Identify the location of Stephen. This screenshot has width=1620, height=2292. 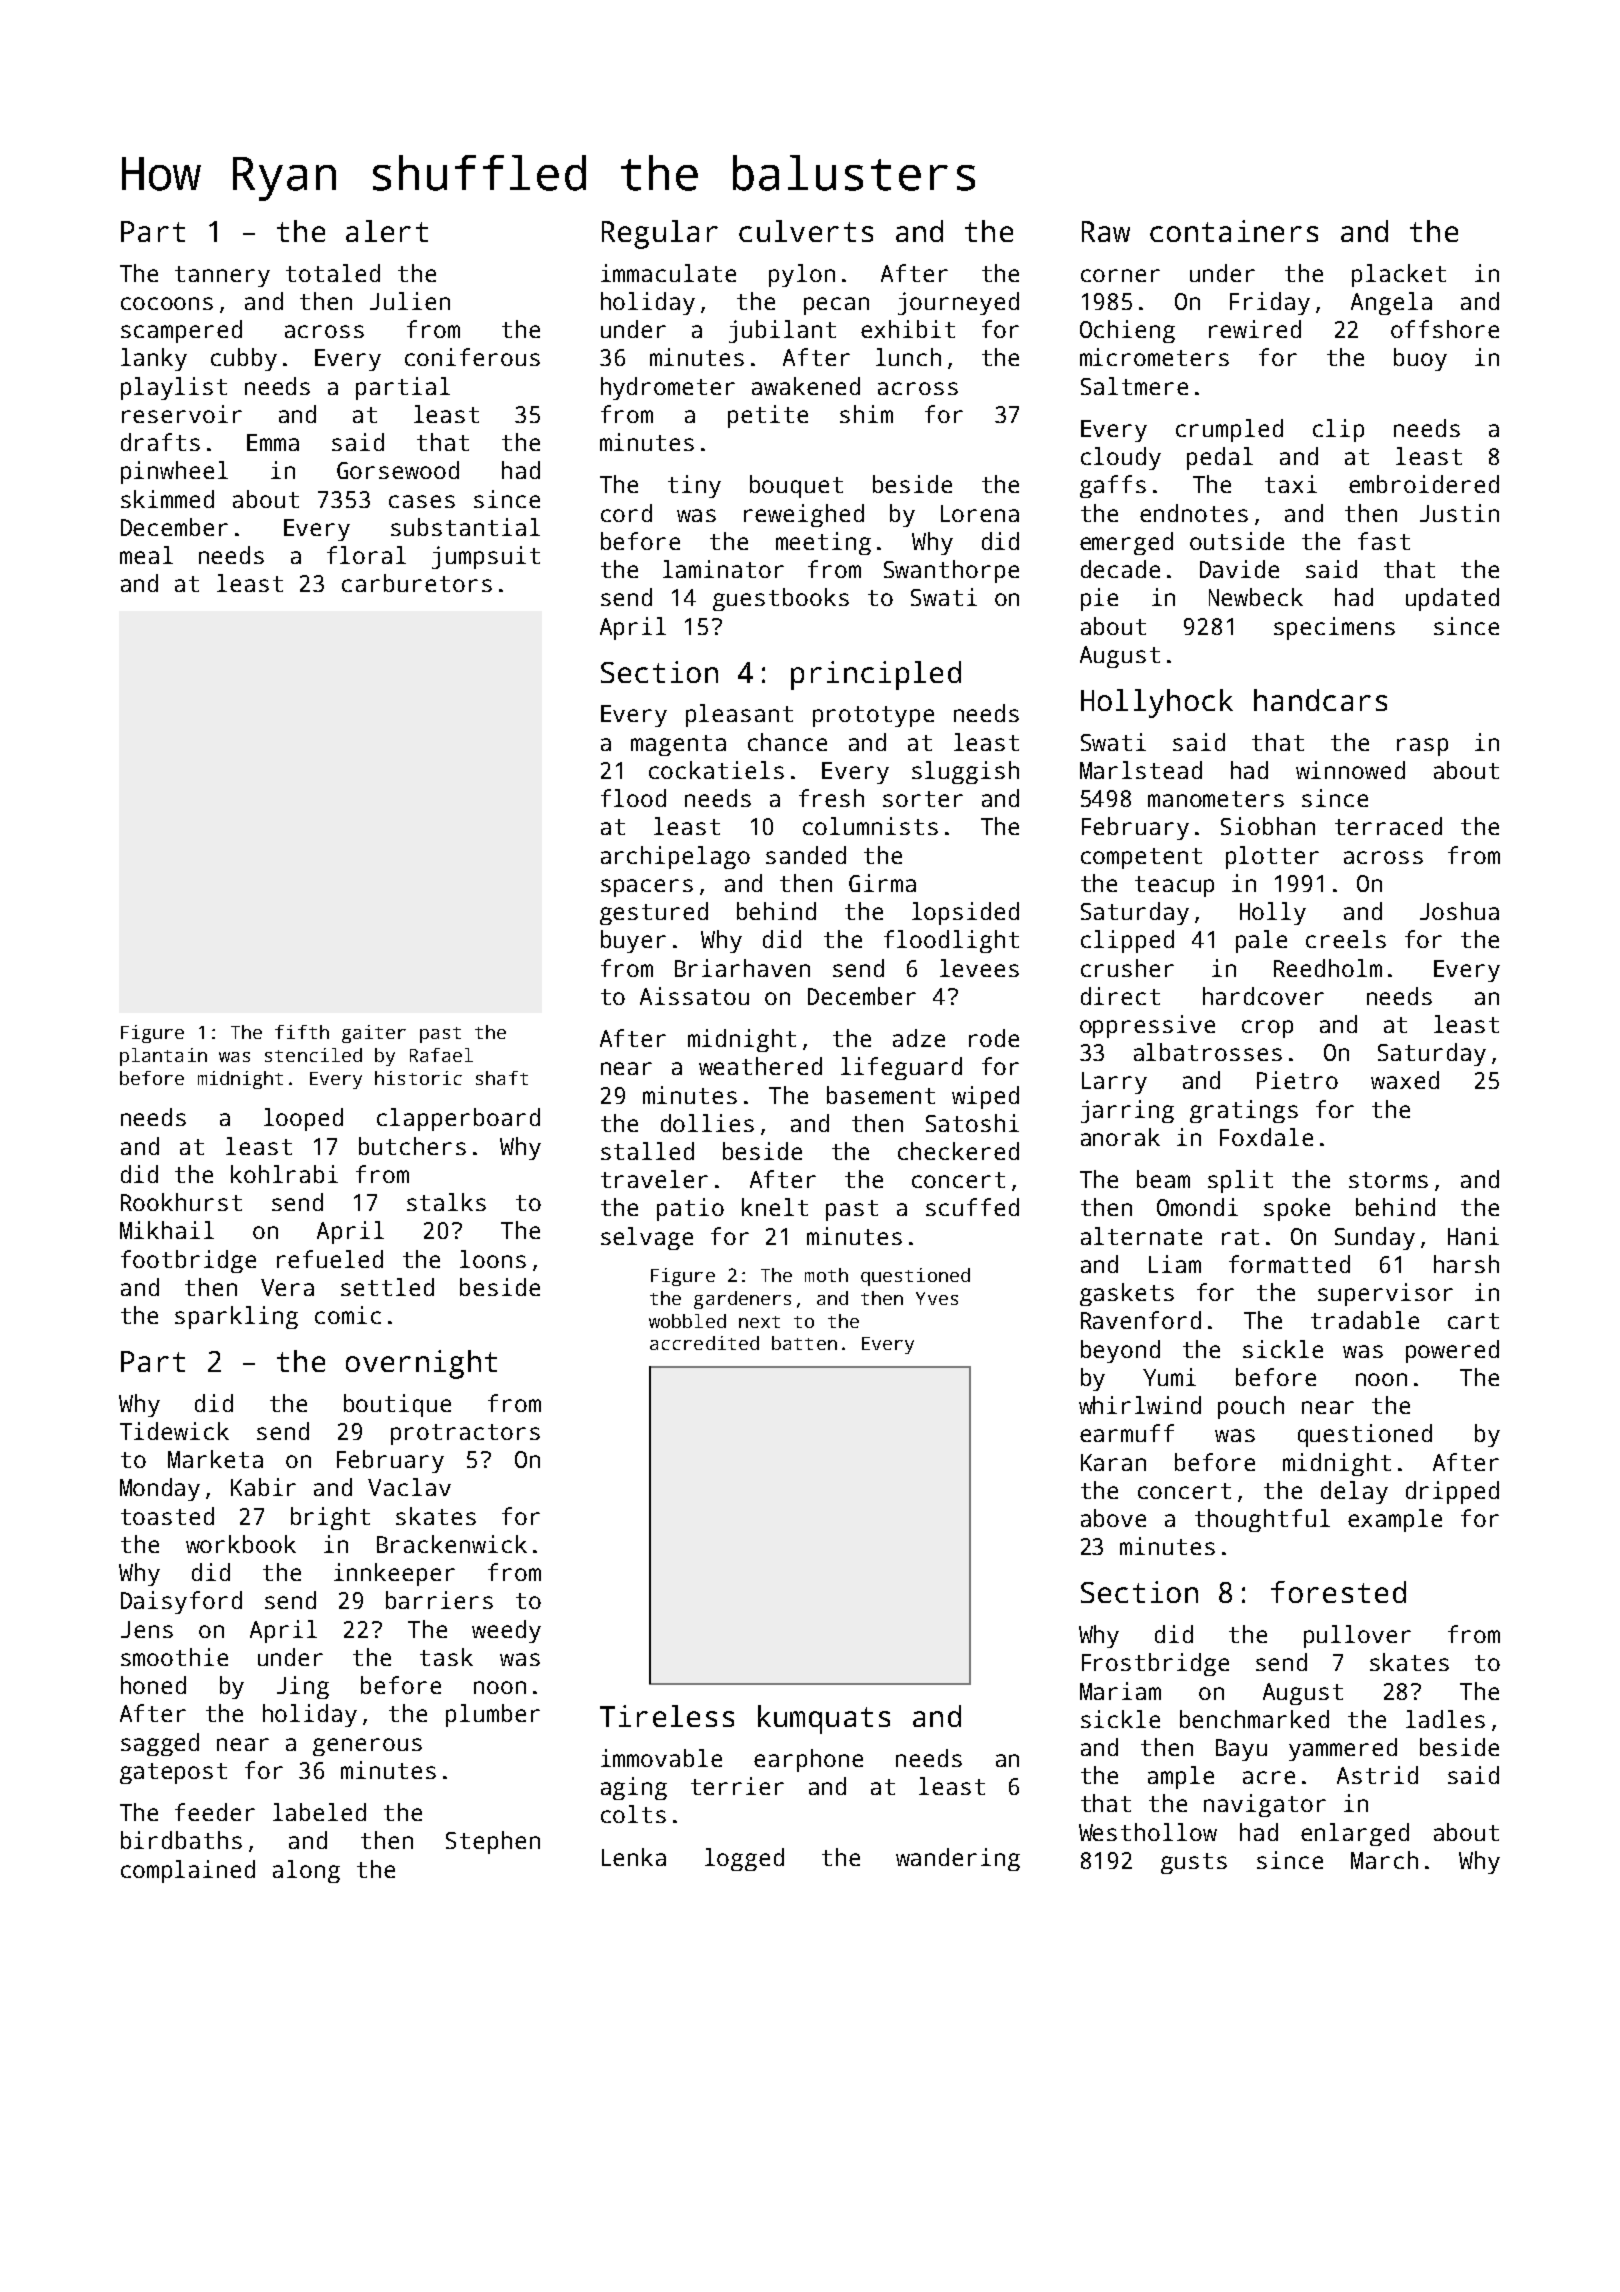
(493, 1842).
